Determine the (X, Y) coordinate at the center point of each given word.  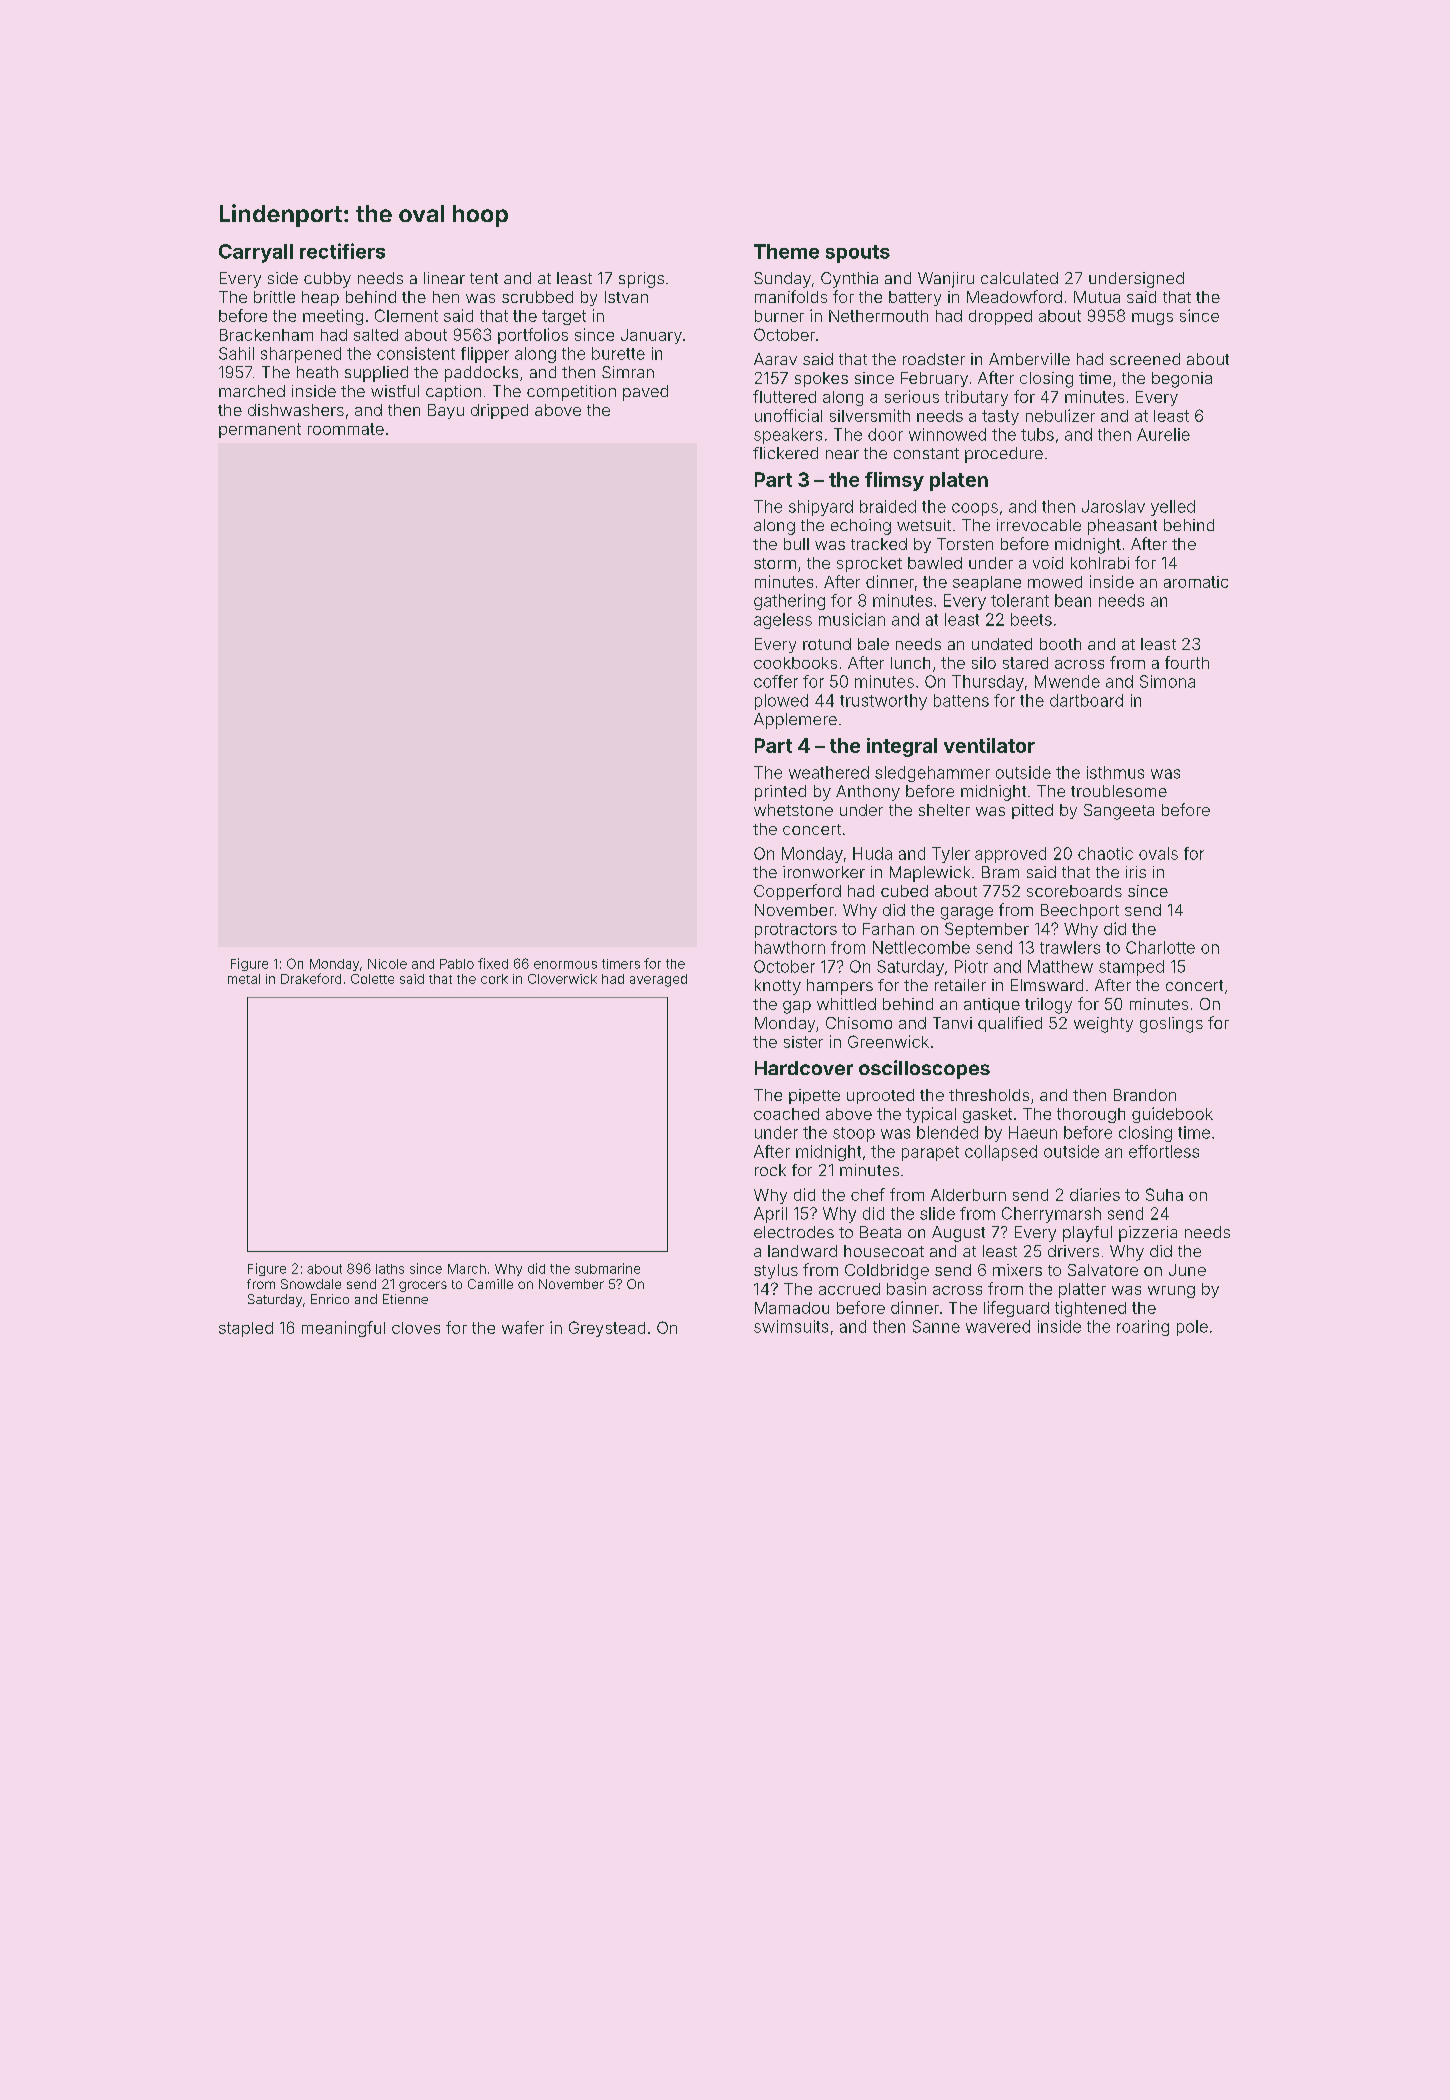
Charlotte (1160, 947)
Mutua (1097, 297)
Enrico (330, 1299)
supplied (376, 374)
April (770, 1215)
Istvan (626, 297)
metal (244, 979)
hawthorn (790, 947)
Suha (1164, 1194)
